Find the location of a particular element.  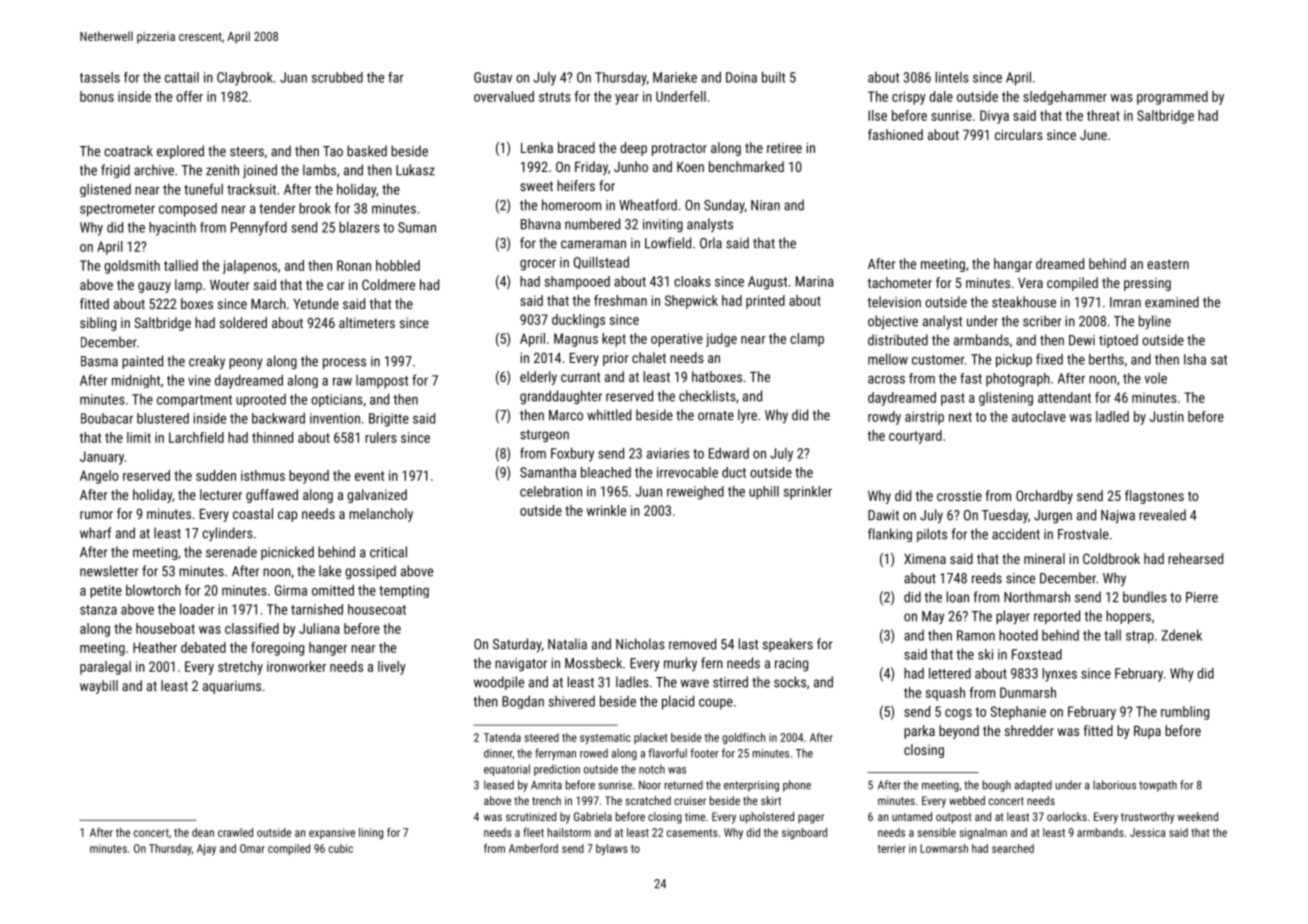

reweighed is located at coordinates (695, 493).
